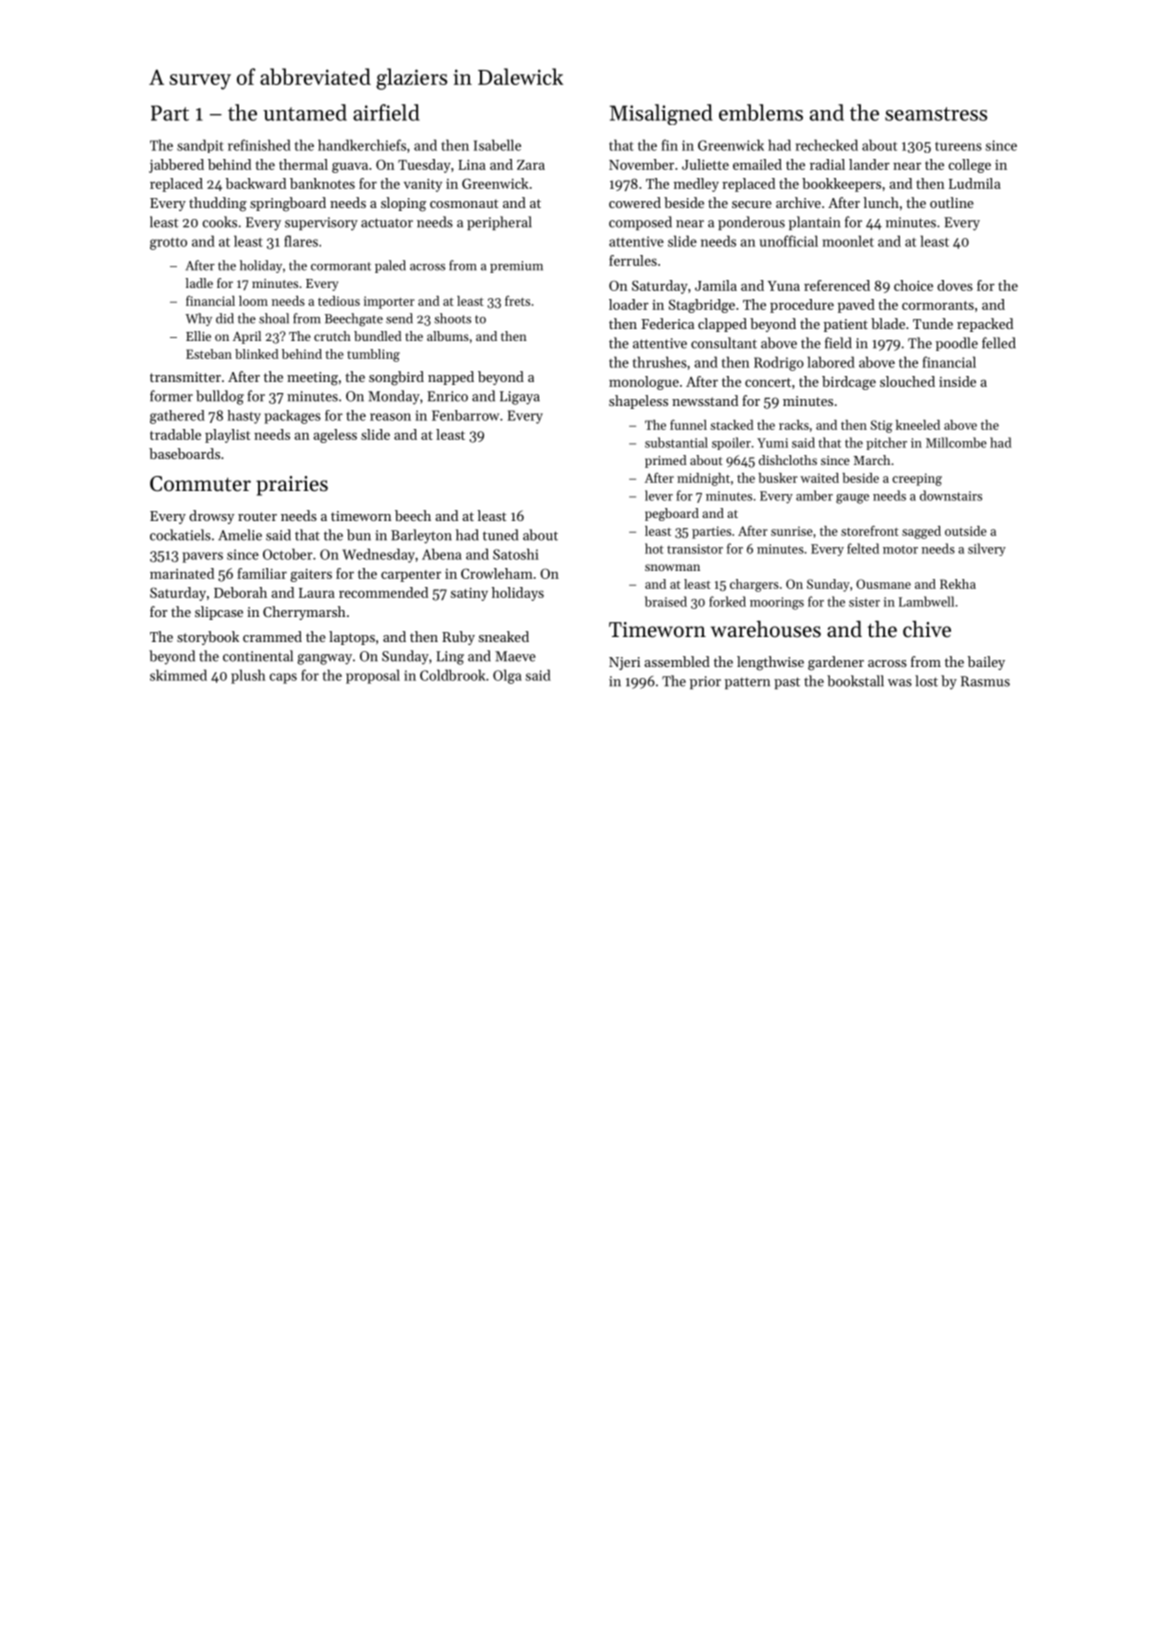  Describe the element at coordinates (520, 398) in the page. I see `Ligaya` at that location.
